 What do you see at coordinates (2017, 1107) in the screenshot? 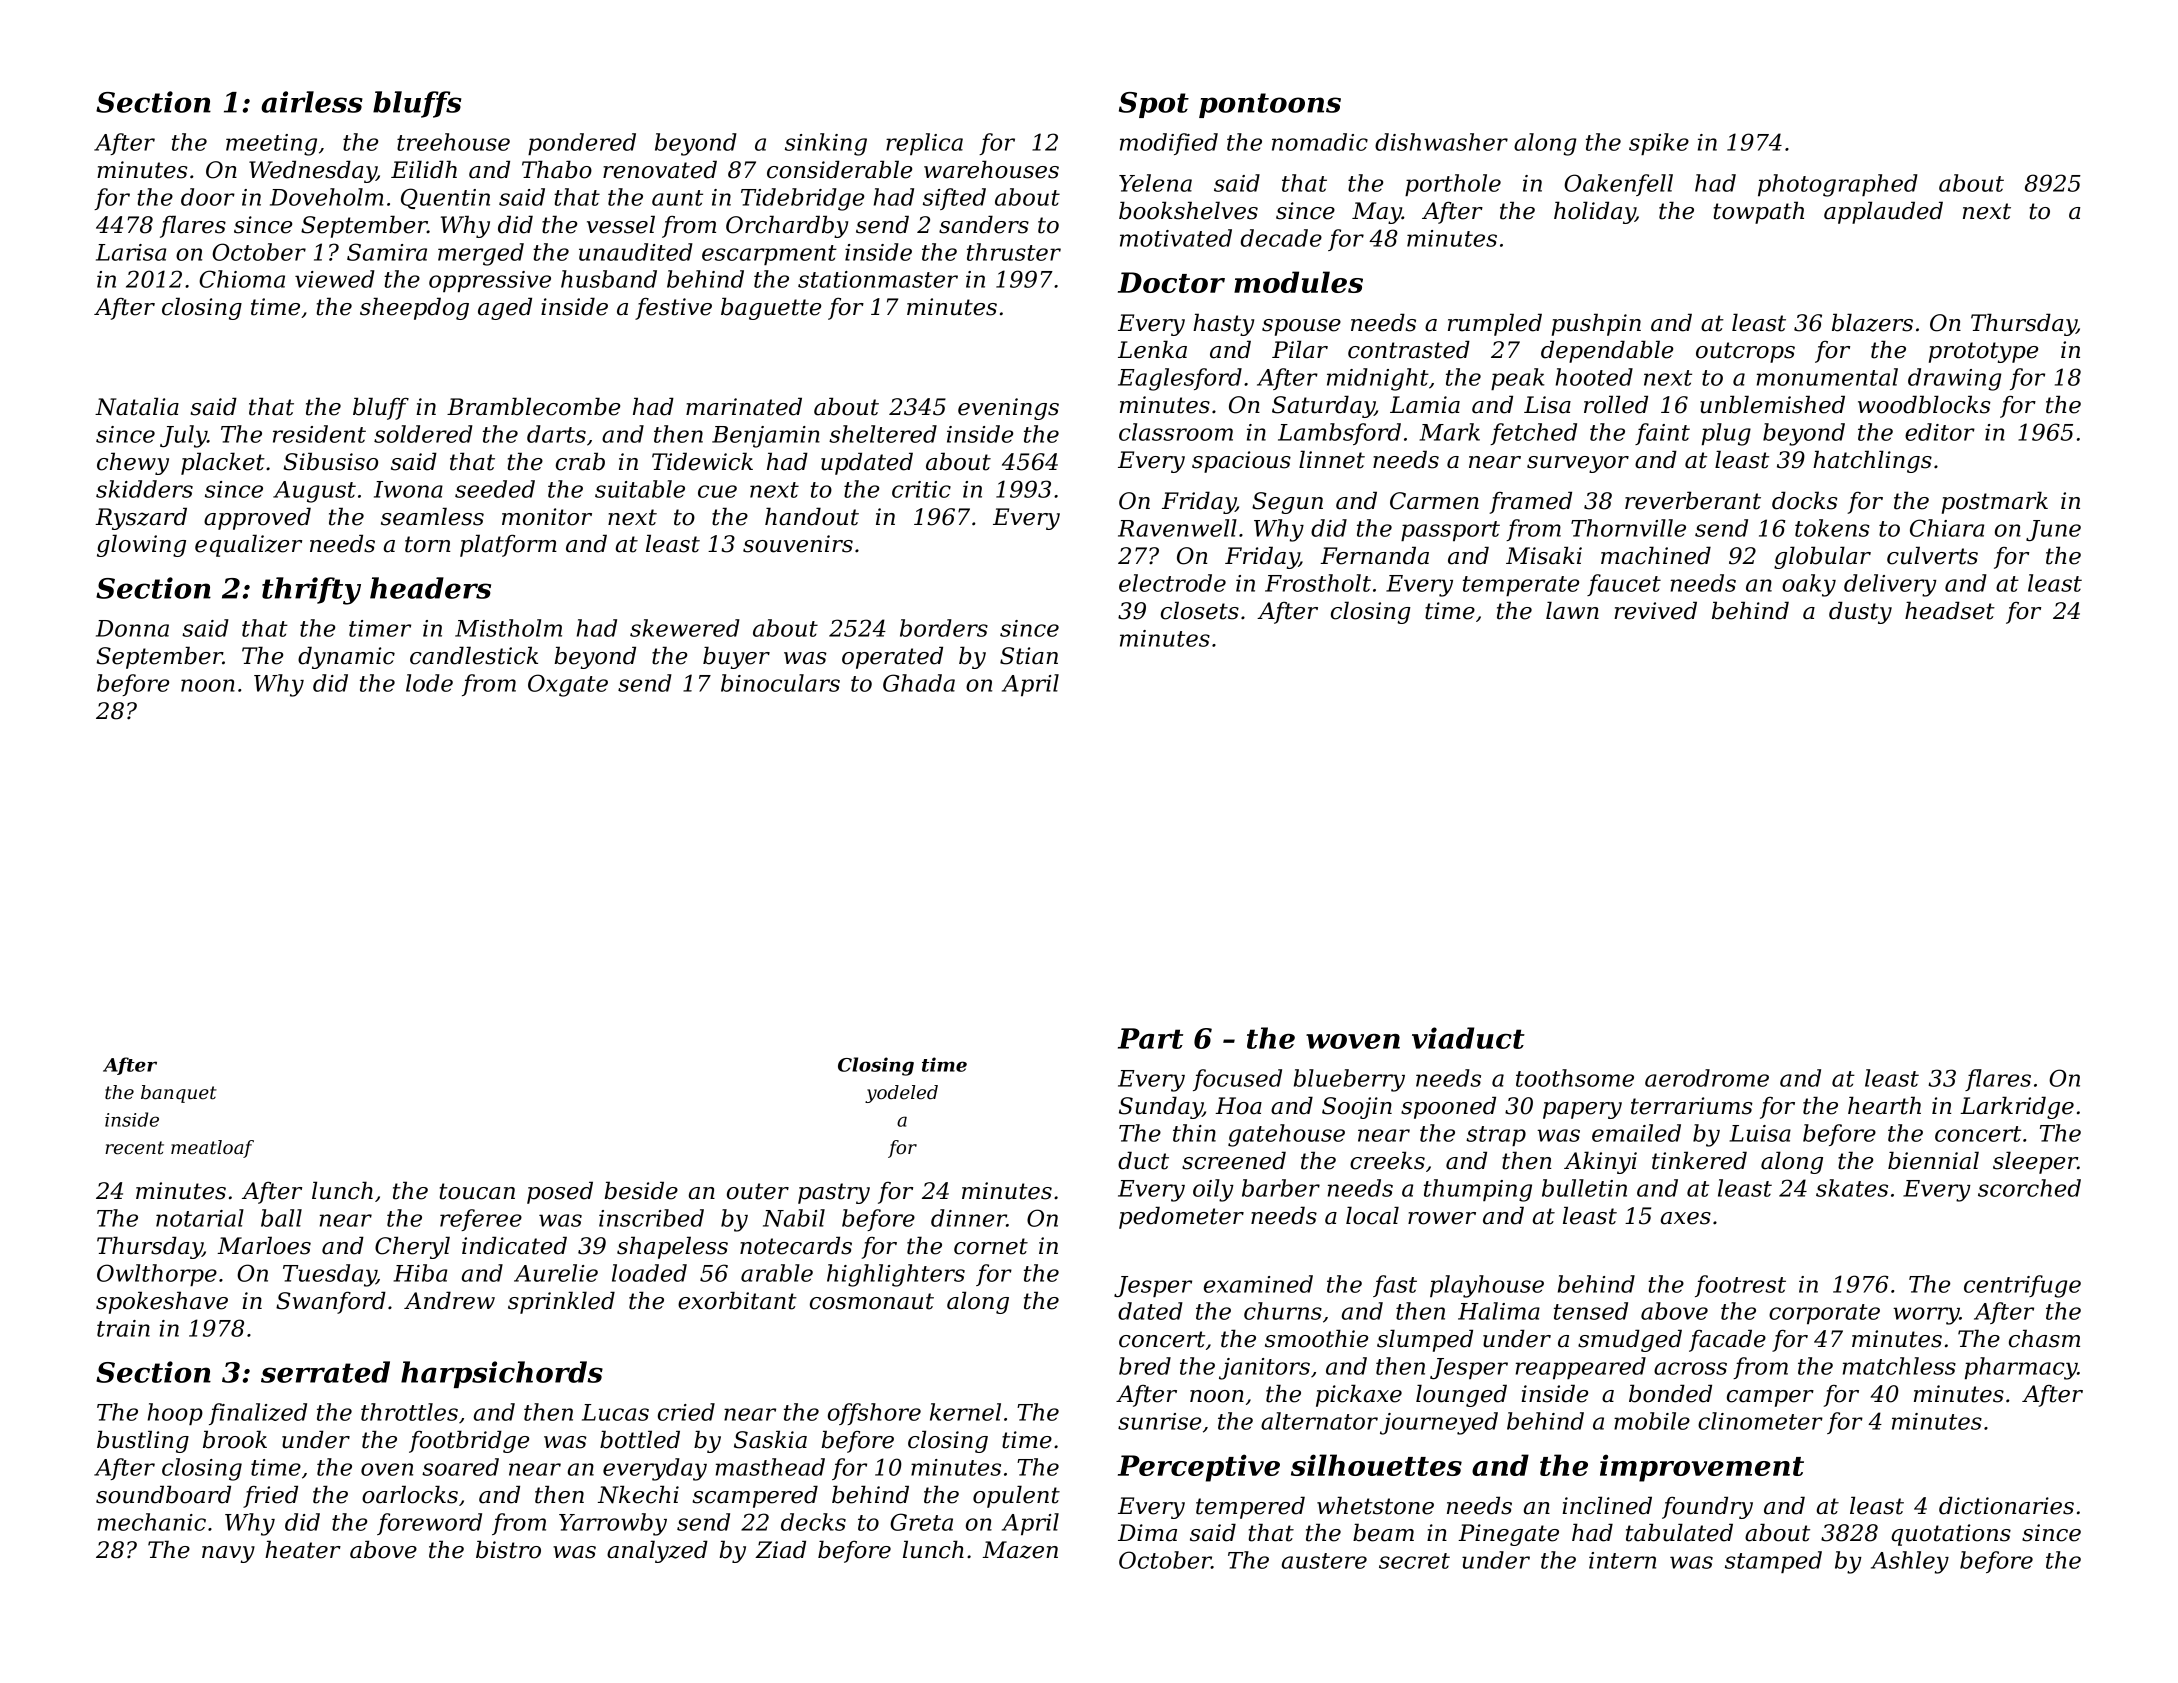
I see `Larkridge` at bounding box center [2017, 1107].
